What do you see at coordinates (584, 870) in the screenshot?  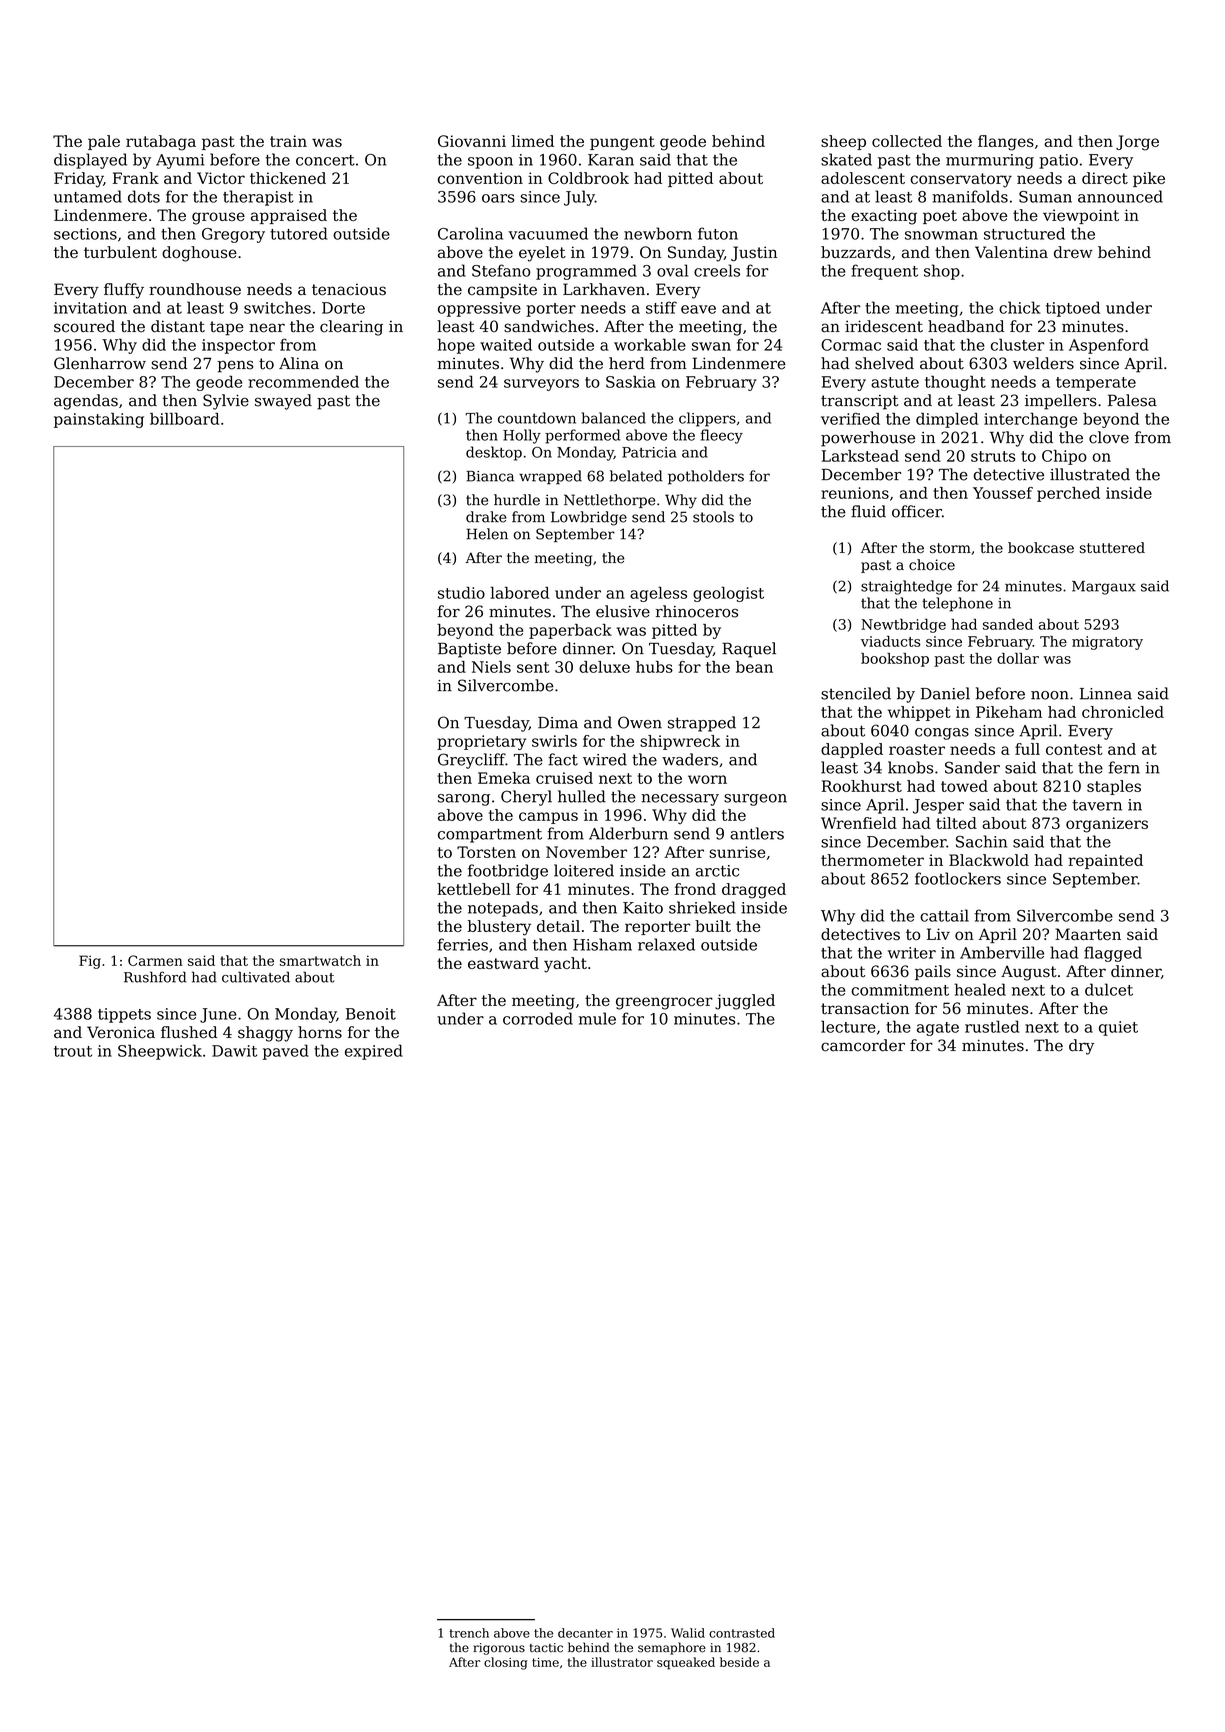 I see `loitered` at bounding box center [584, 870].
